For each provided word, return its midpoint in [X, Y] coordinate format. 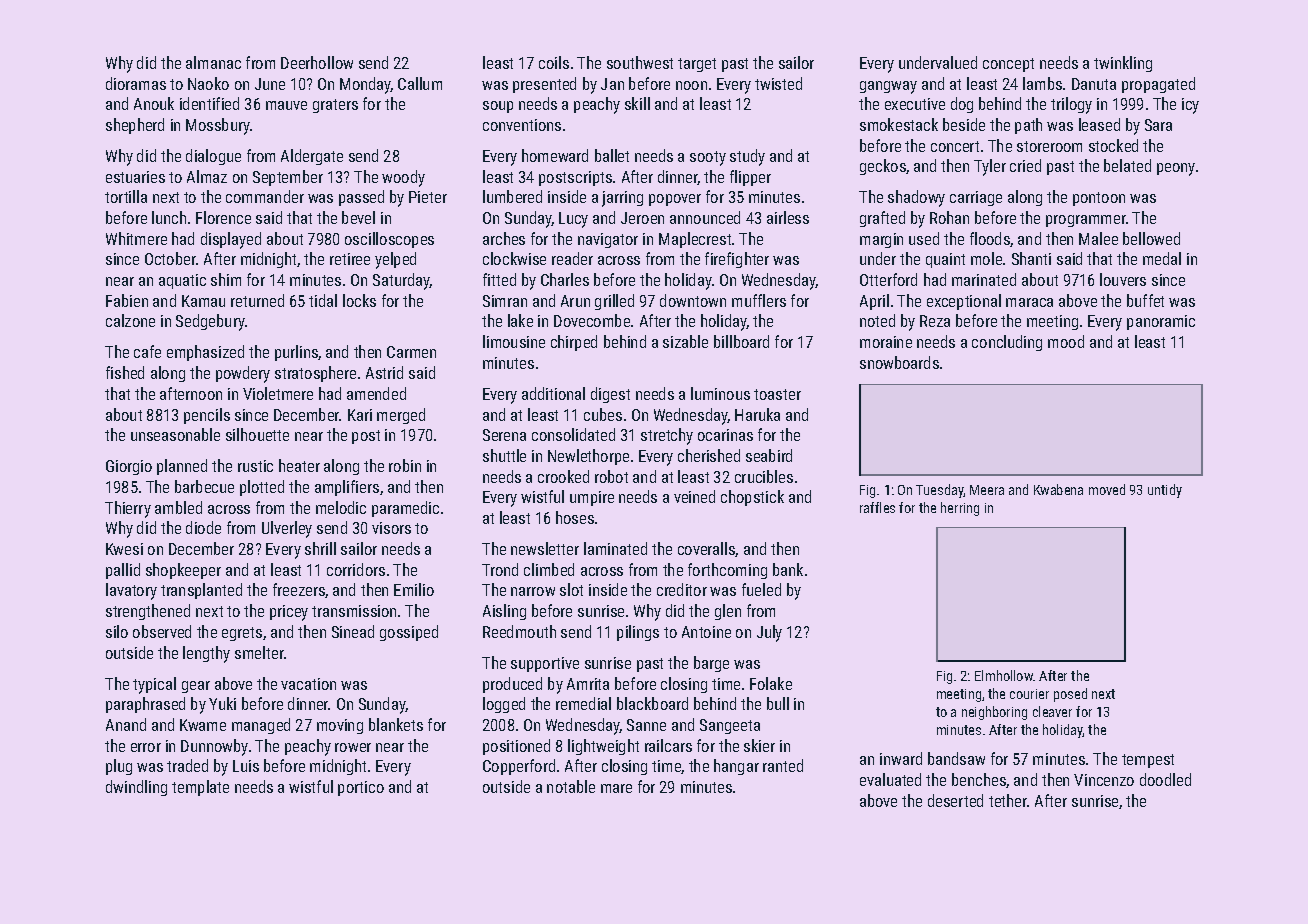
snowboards [899, 362]
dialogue [213, 157]
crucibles [764, 476]
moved [1107, 489]
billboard [741, 341]
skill [637, 103]
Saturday [401, 281]
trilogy [1071, 105]
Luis [246, 766]
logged [504, 705]
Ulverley [287, 529]
